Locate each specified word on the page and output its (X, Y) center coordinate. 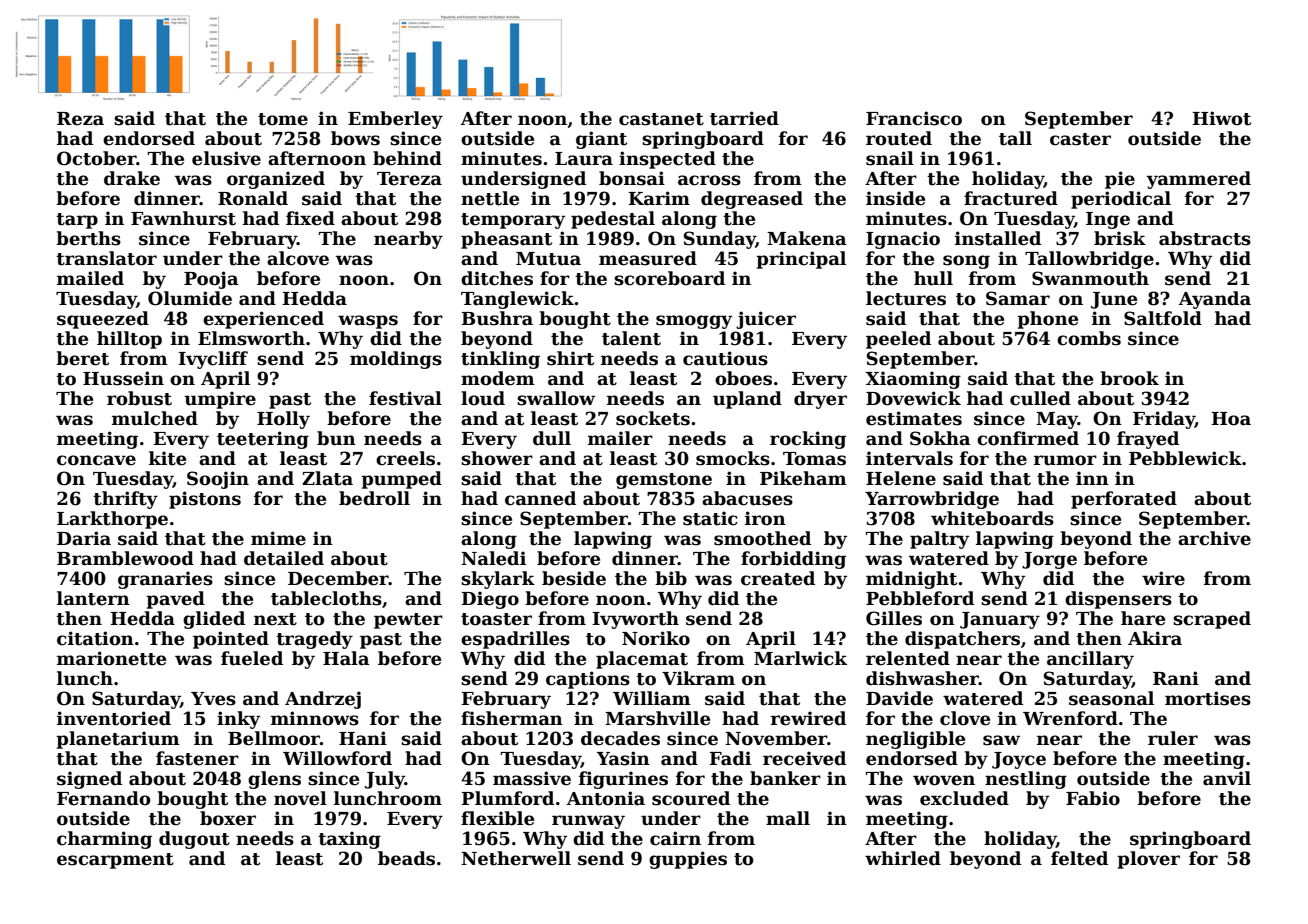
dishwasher (922, 678)
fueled (252, 658)
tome (283, 119)
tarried (744, 118)
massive (532, 778)
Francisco (914, 118)
